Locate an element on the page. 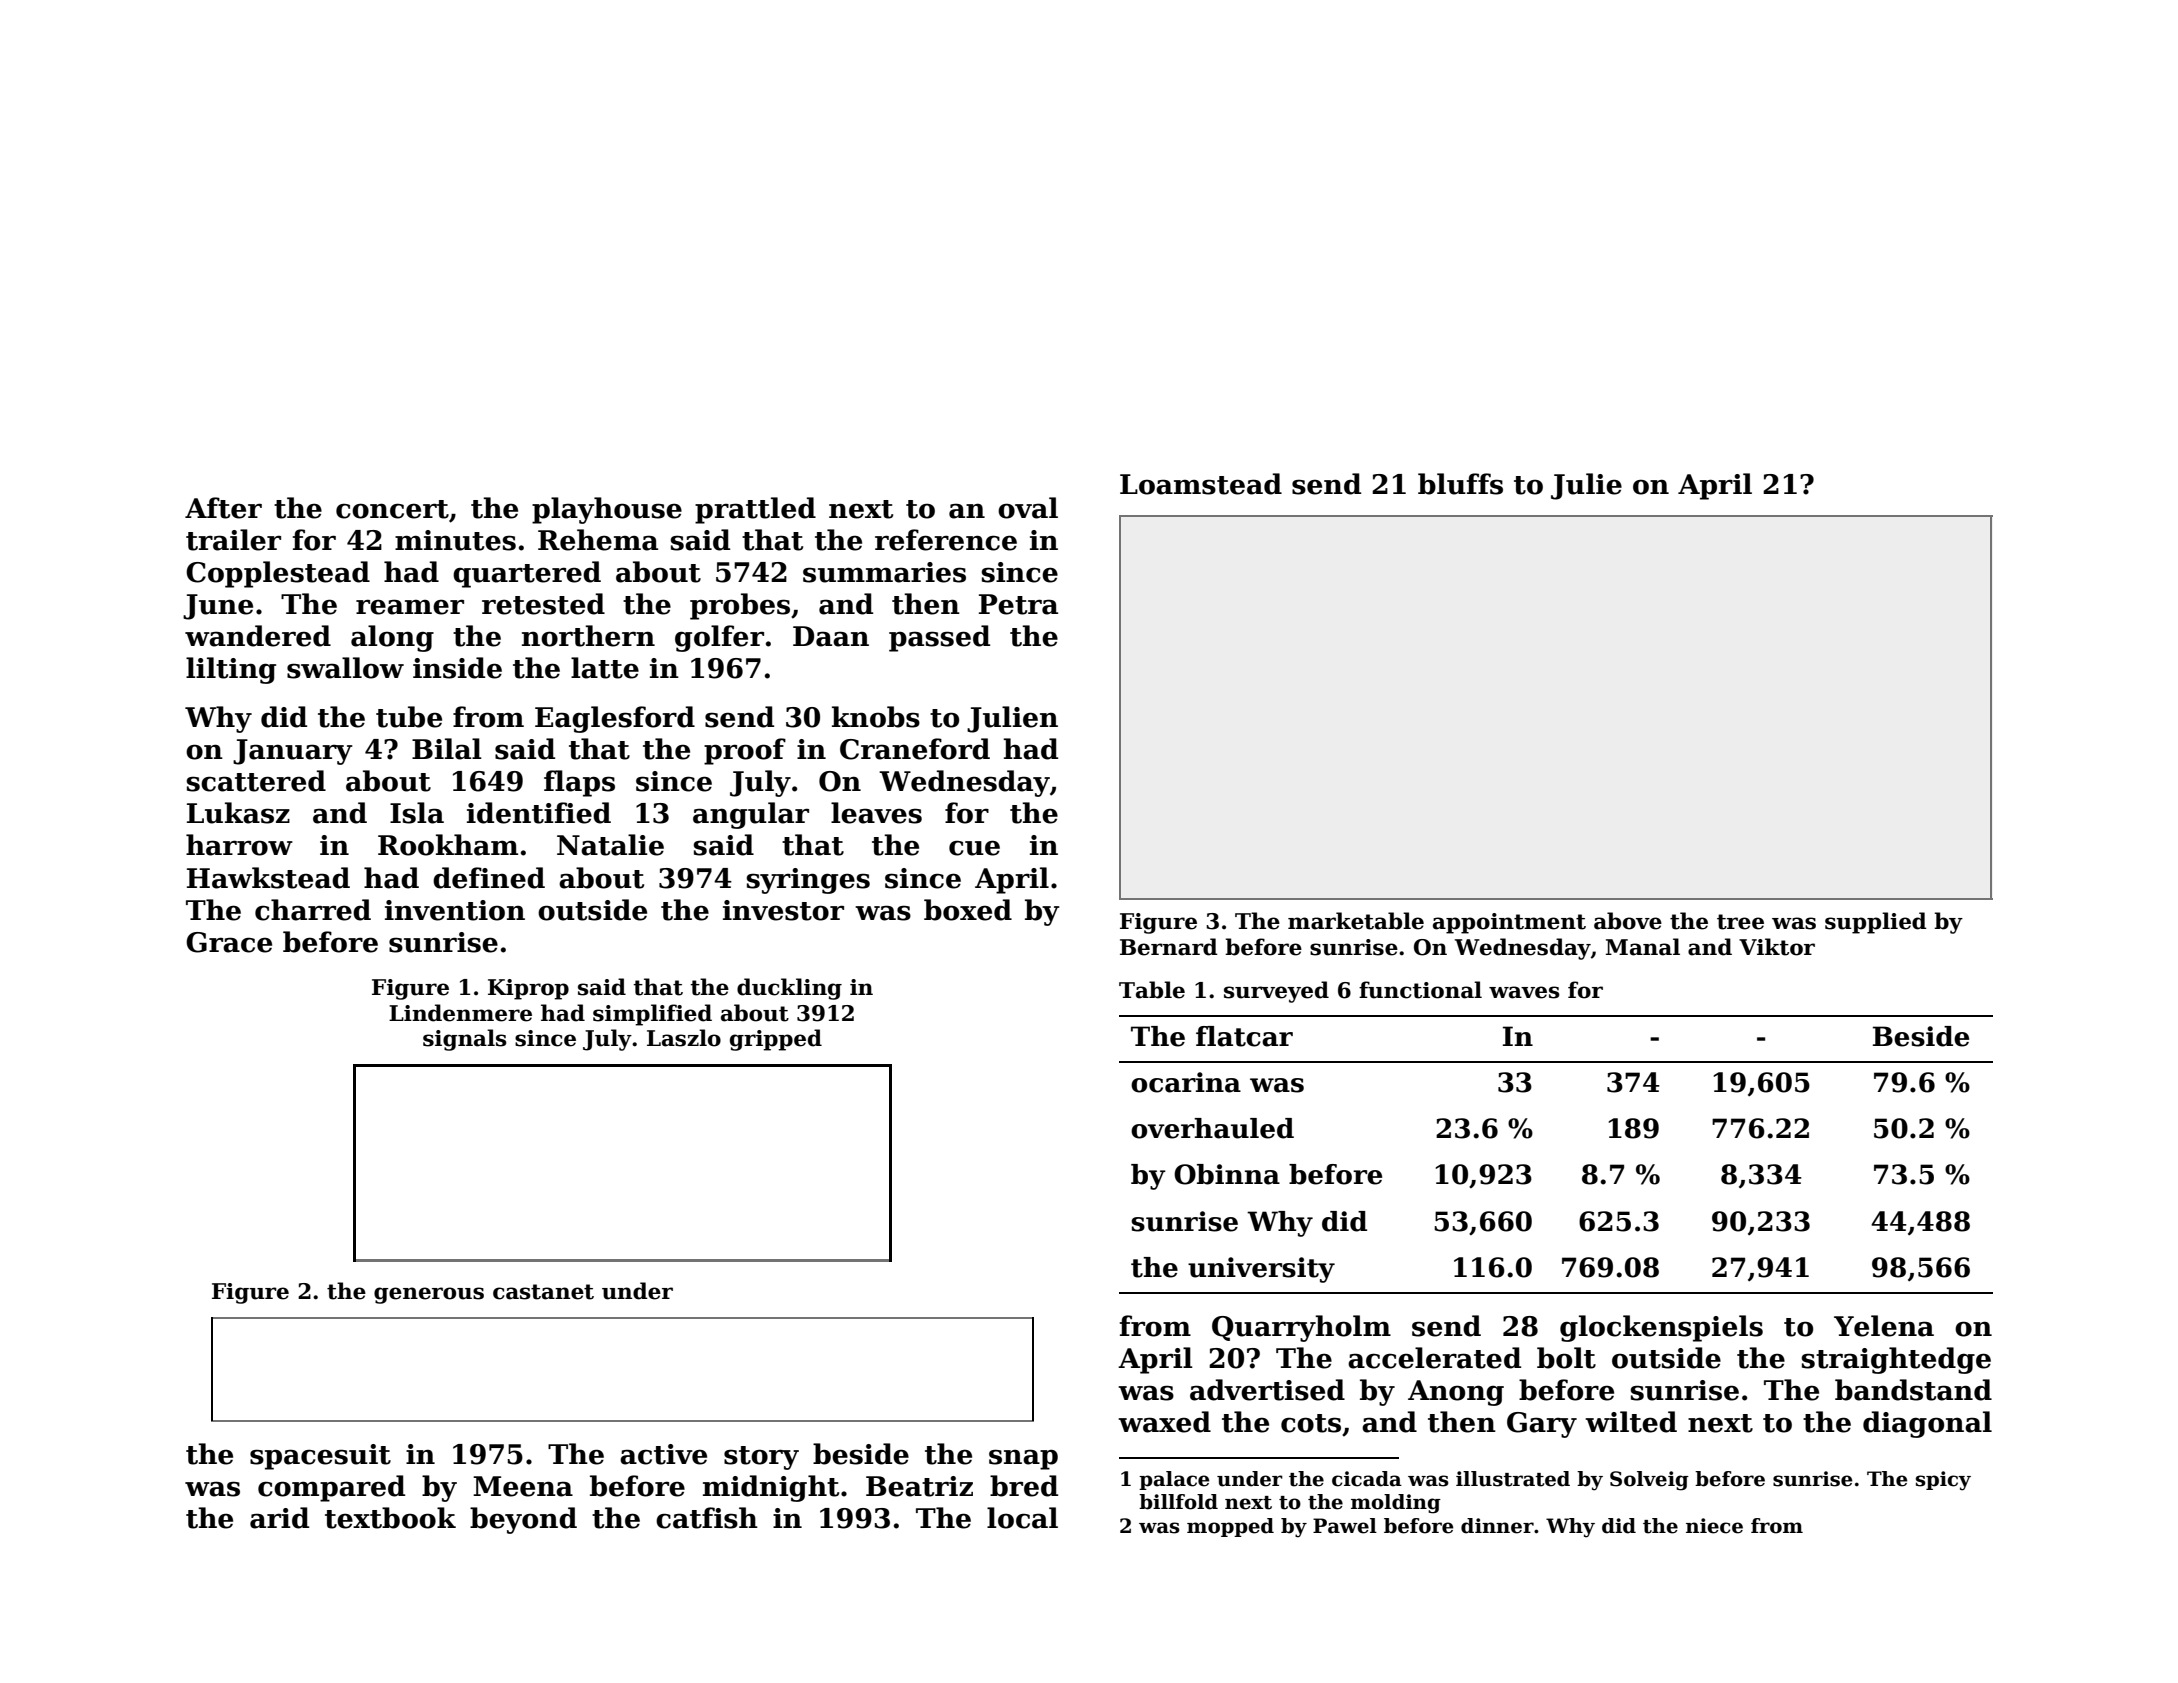 This image has width=2178, height=1683. boxed is located at coordinates (968, 910).
